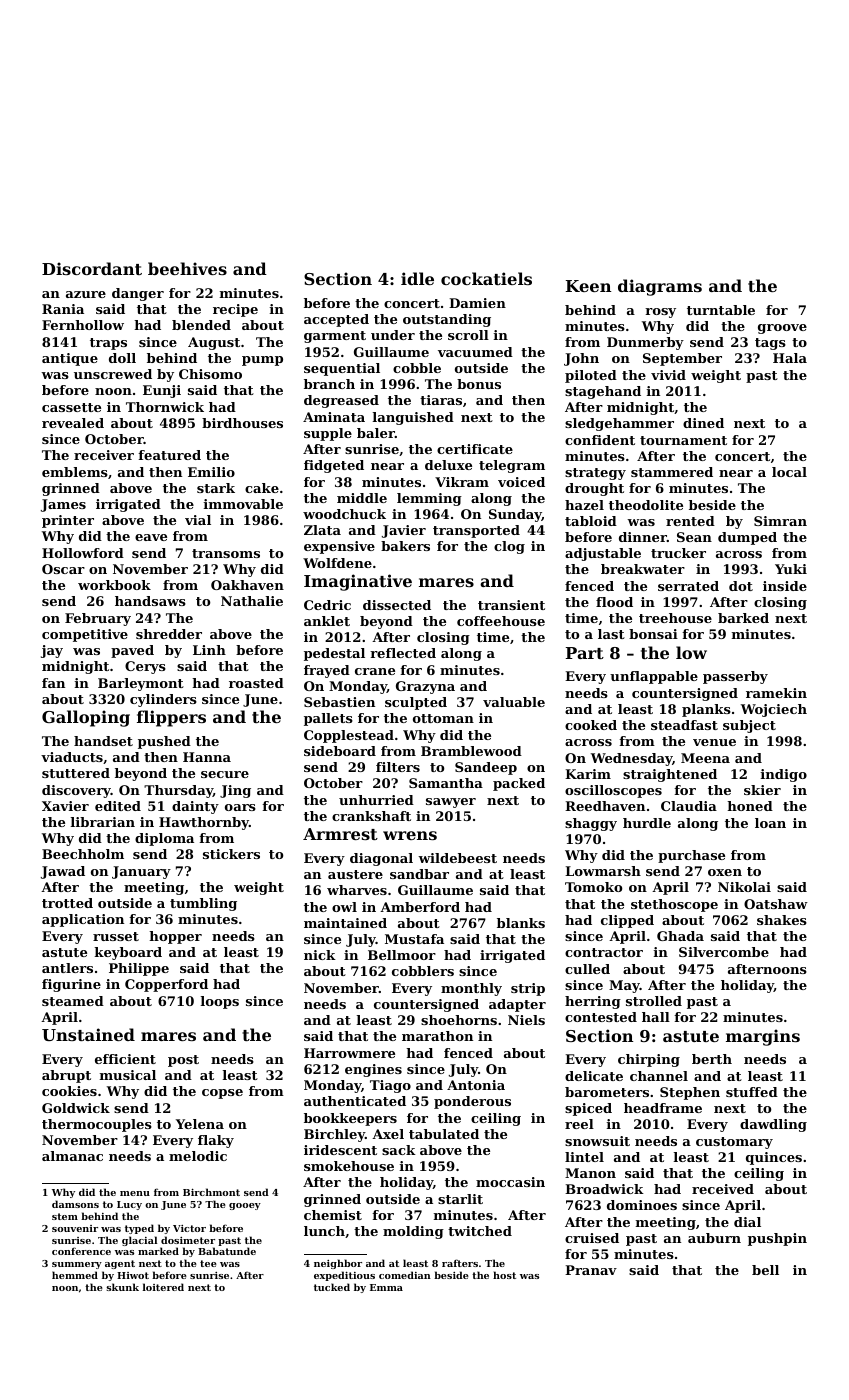 This page has height=1400, width=849. What do you see at coordinates (210, 374) in the page?
I see `Chisomo` at bounding box center [210, 374].
